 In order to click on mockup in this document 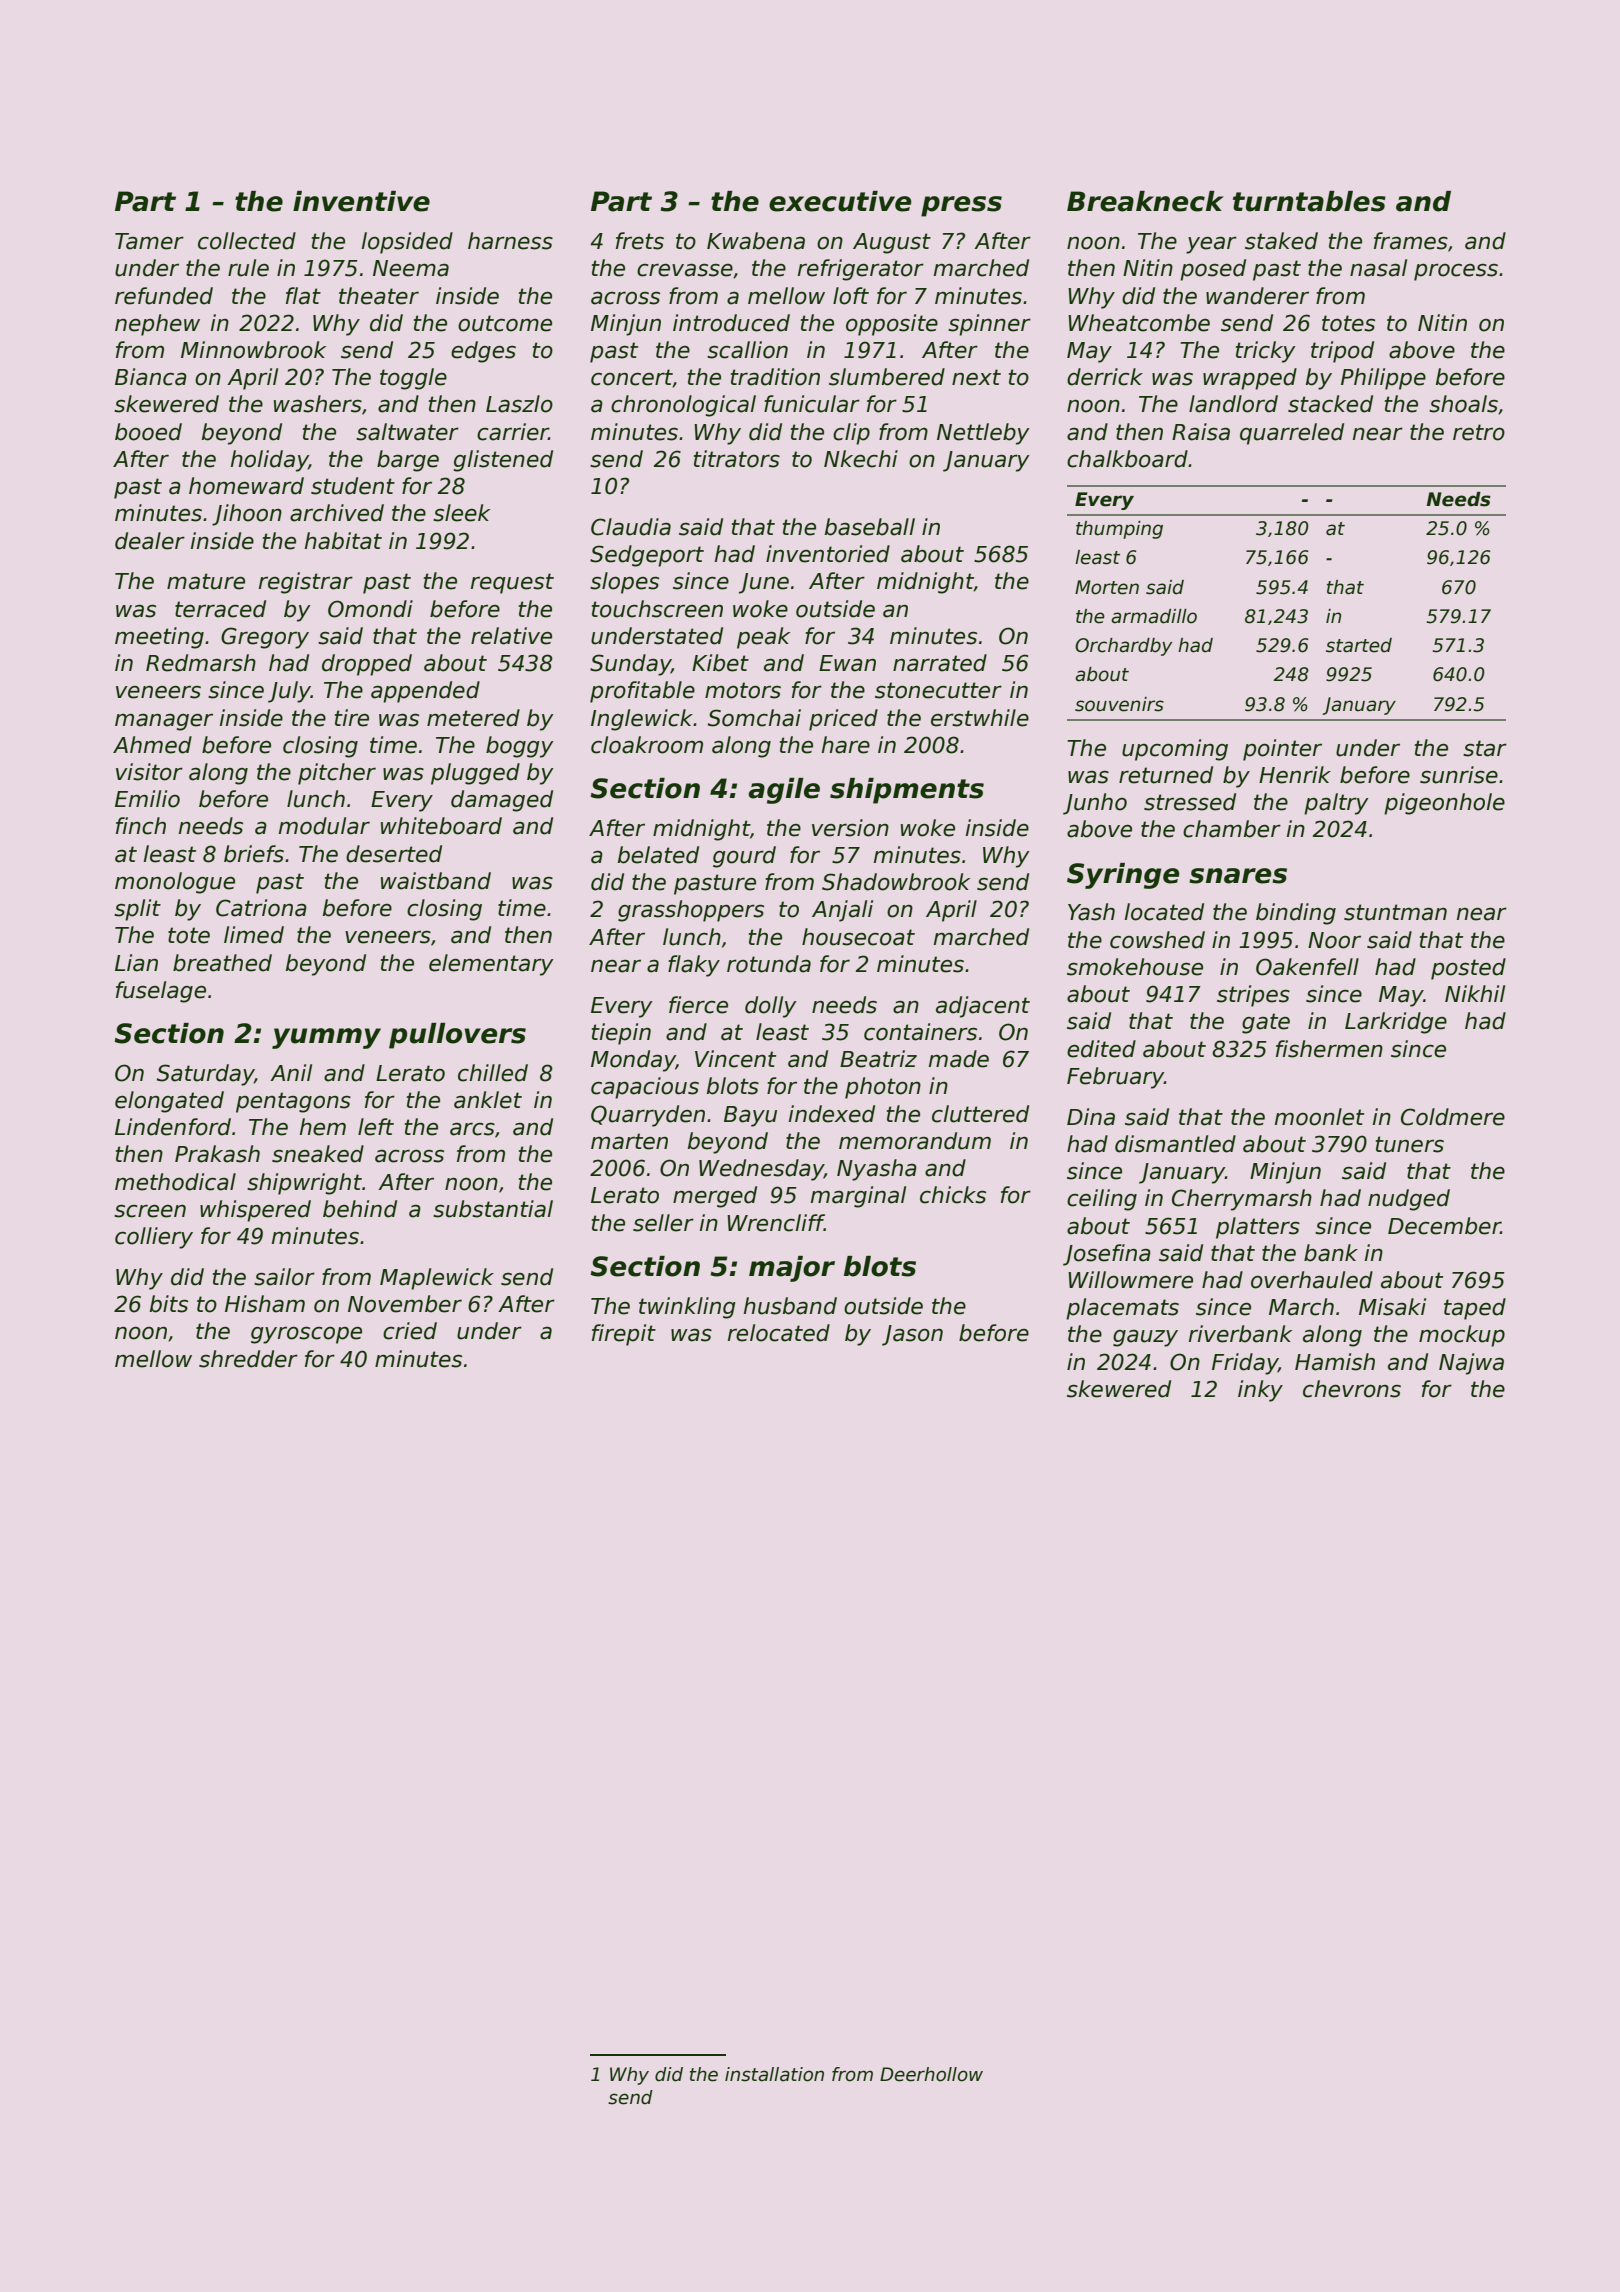, I will do `click(1462, 1336)`.
